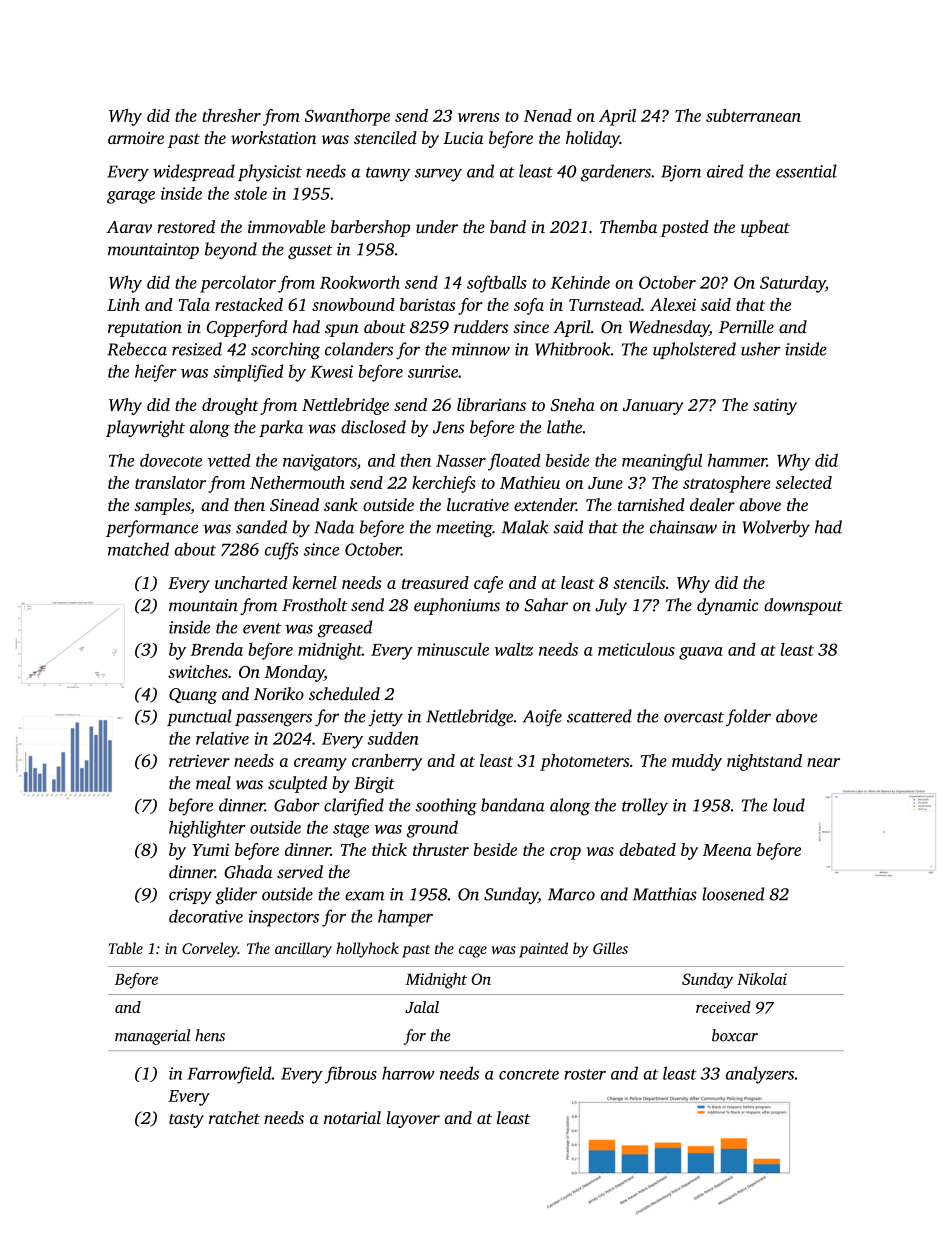 The image size is (952, 1233). Describe the element at coordinates (453, 649) in the screenshot. I see `minuscule` at that location.
